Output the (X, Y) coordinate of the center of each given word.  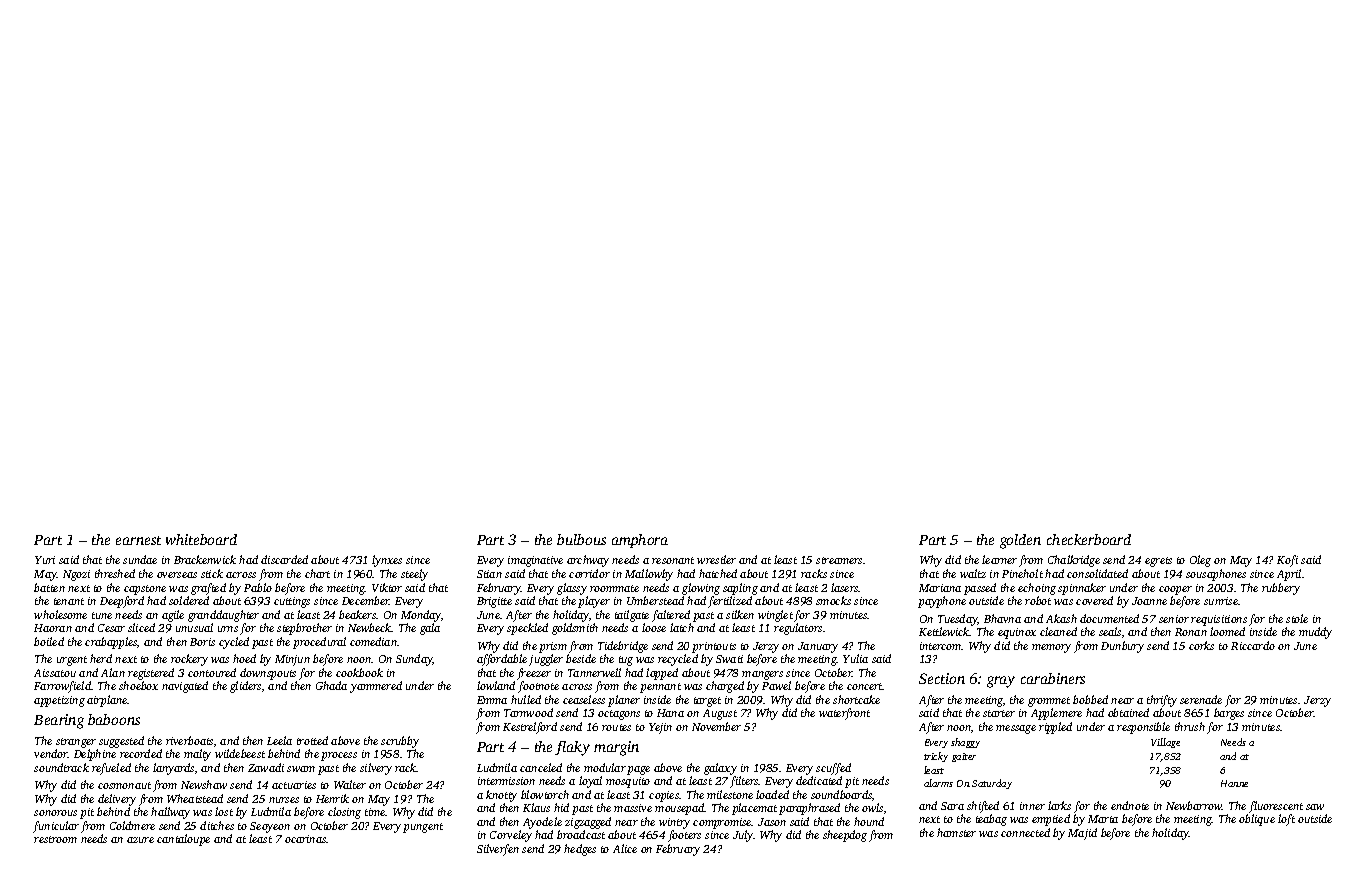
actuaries (294, 785)
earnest (138, 540)
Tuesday (958, 620)
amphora (640, 541)
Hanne (1234, 783)
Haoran (53, 628)
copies (664, 796)
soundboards (841, 794)
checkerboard (1089, 539)
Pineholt (1022, 573)
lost (224, 811)
